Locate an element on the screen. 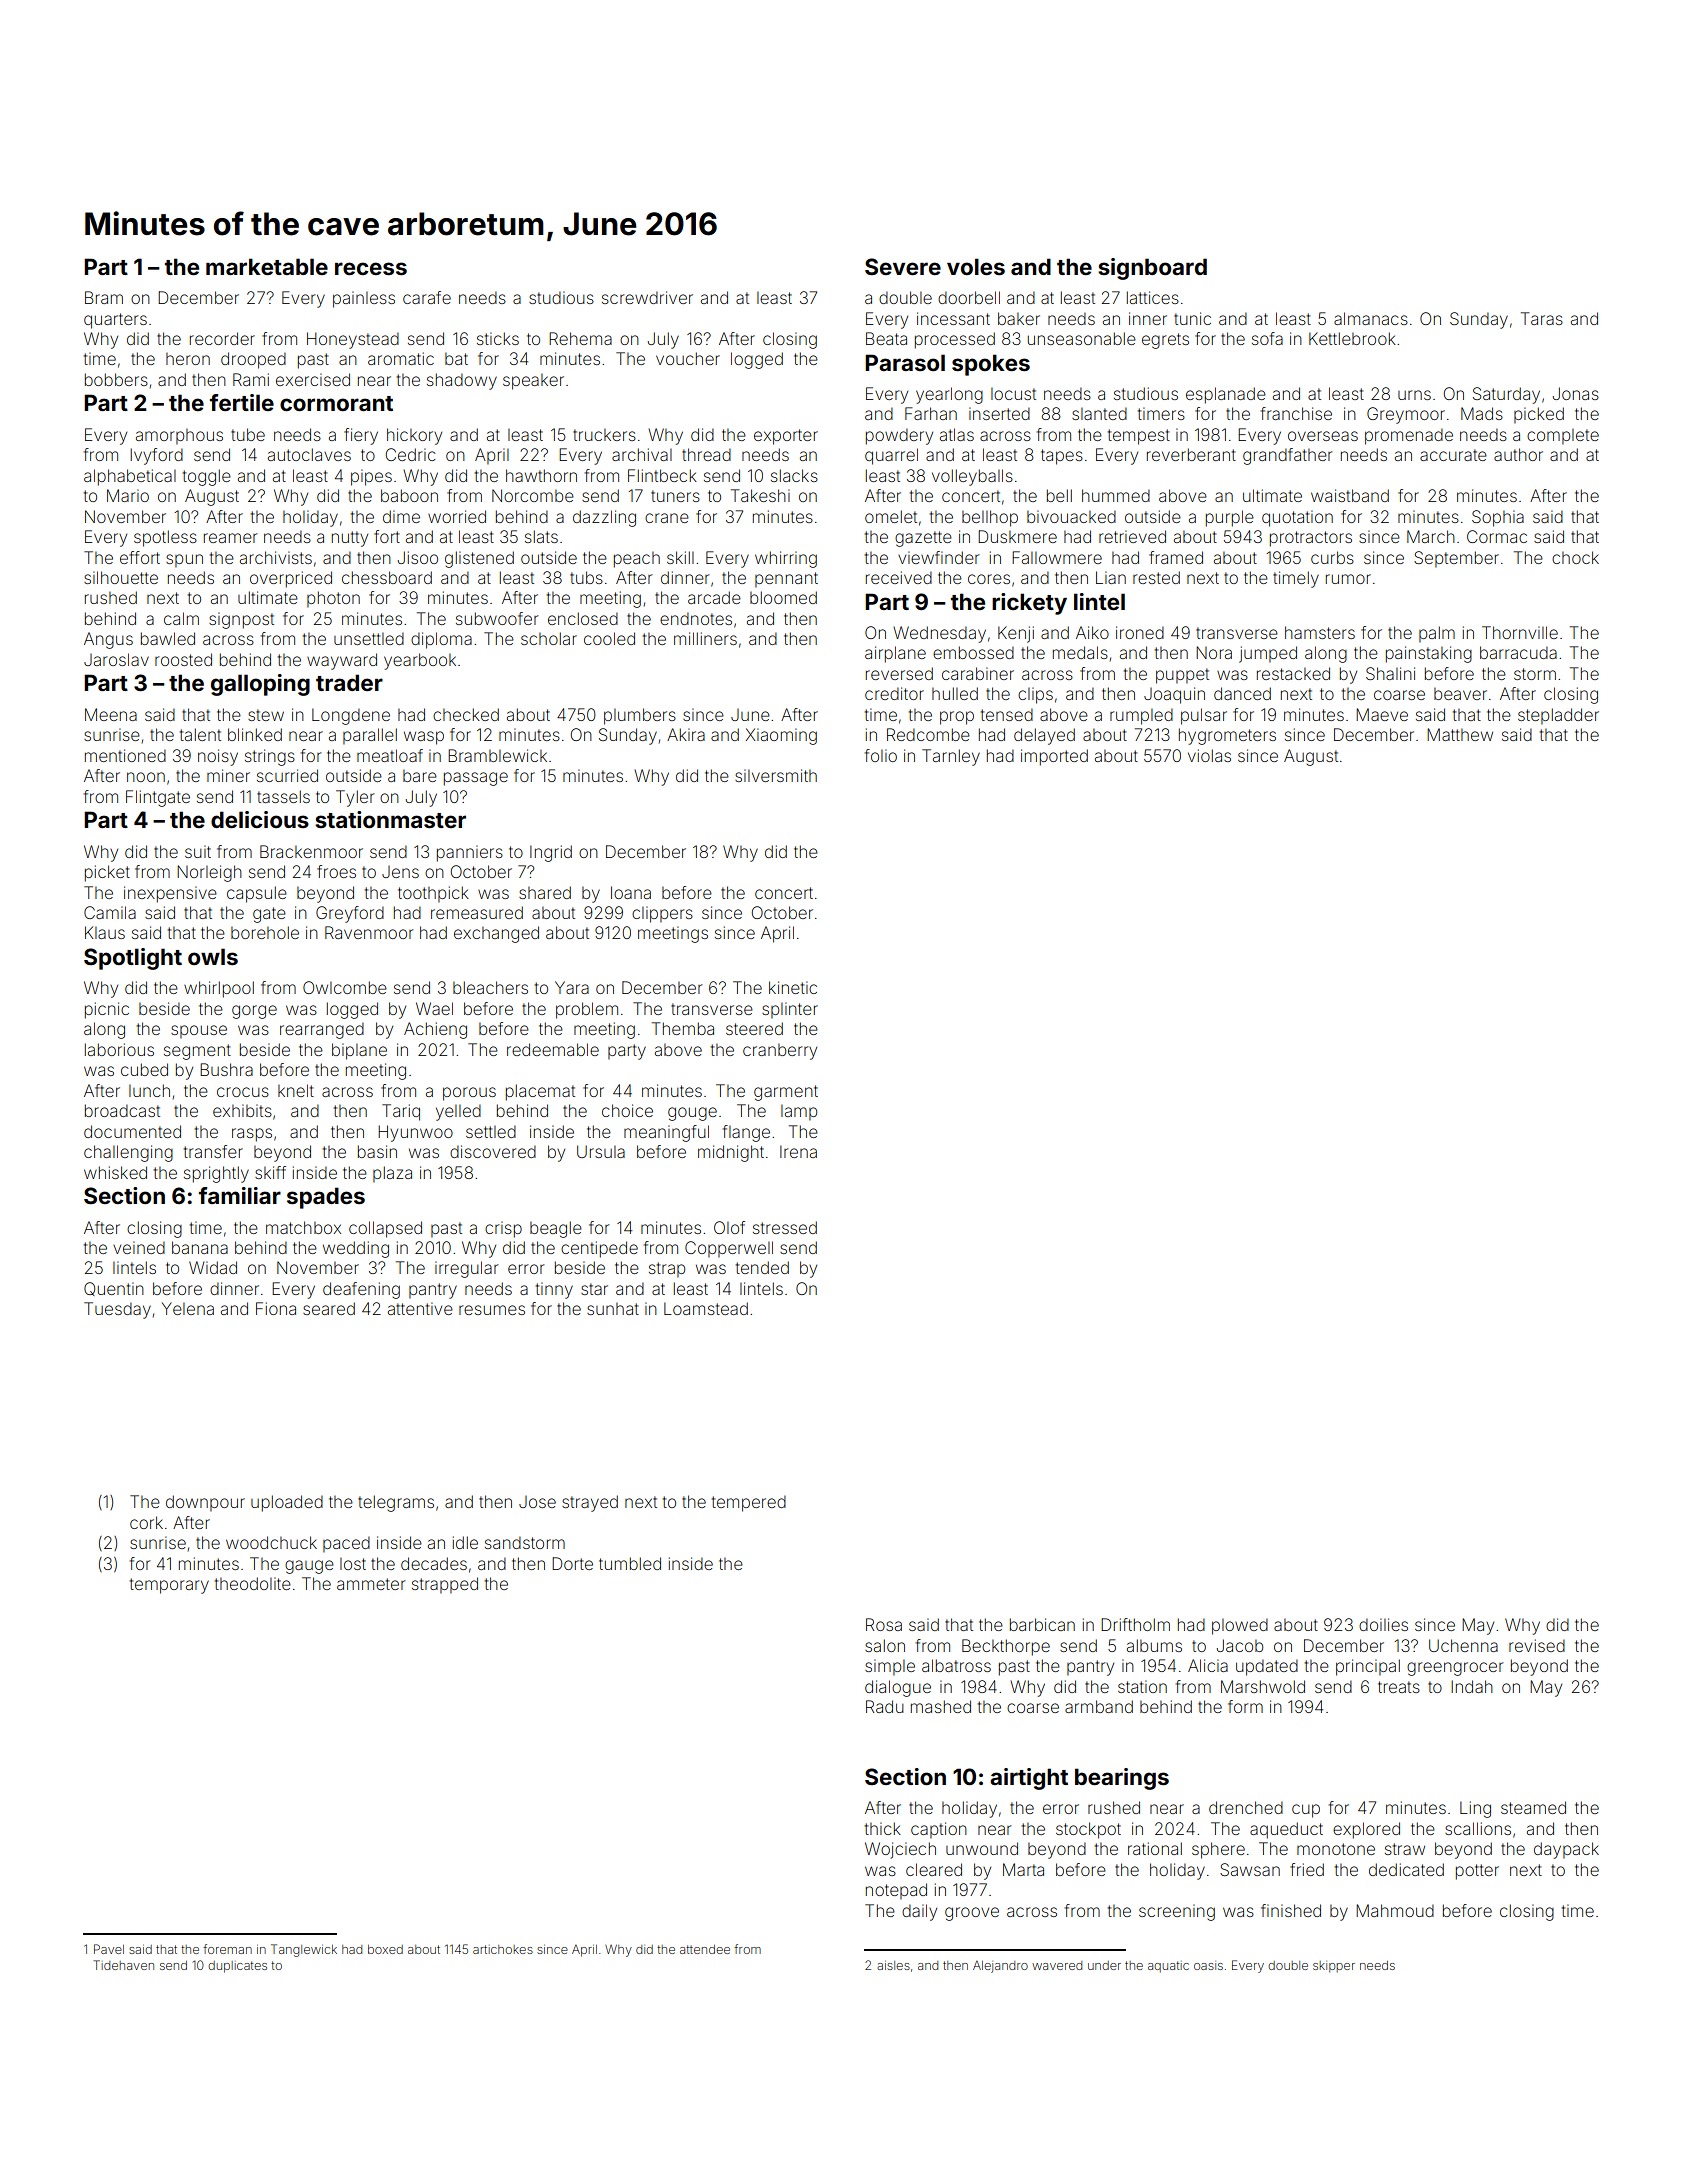 Image resolution: width=1683 pixels, height=2178 pixels. March is located at coordinates (1431, 536).
